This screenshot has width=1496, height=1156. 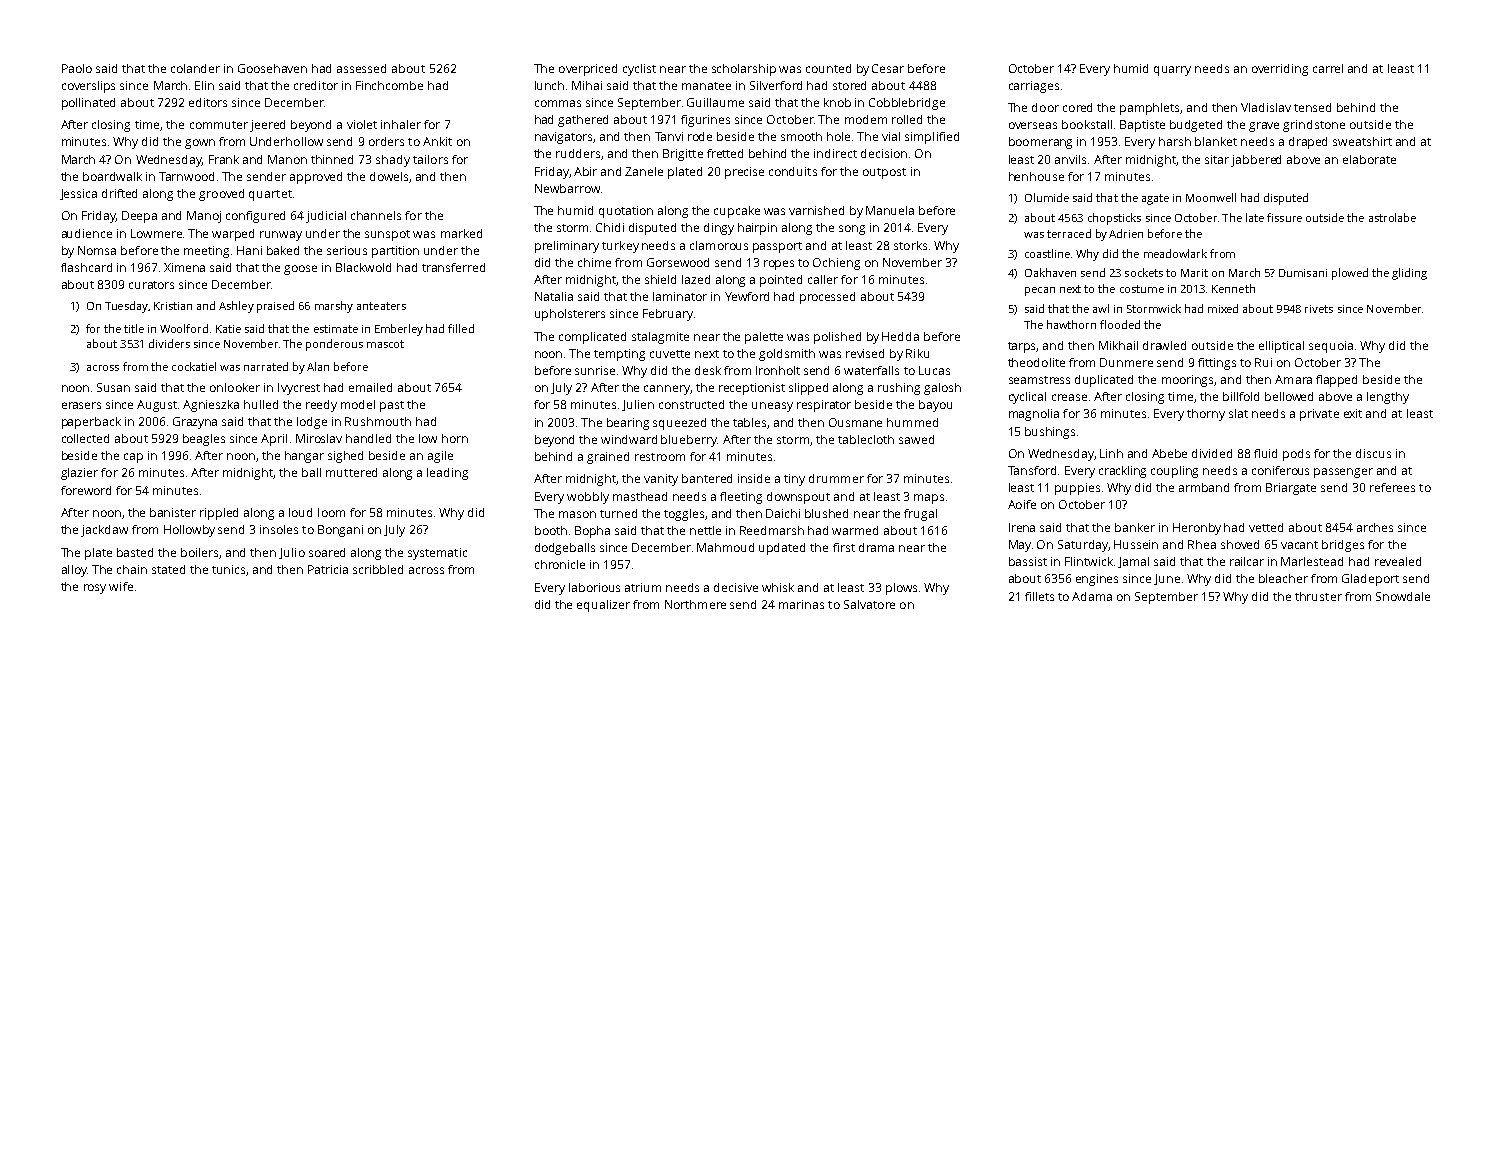 What do you see at coordinates (1369, 159) in the screenshot?
I see `elaborate` at bounding box center [1369, 159].
